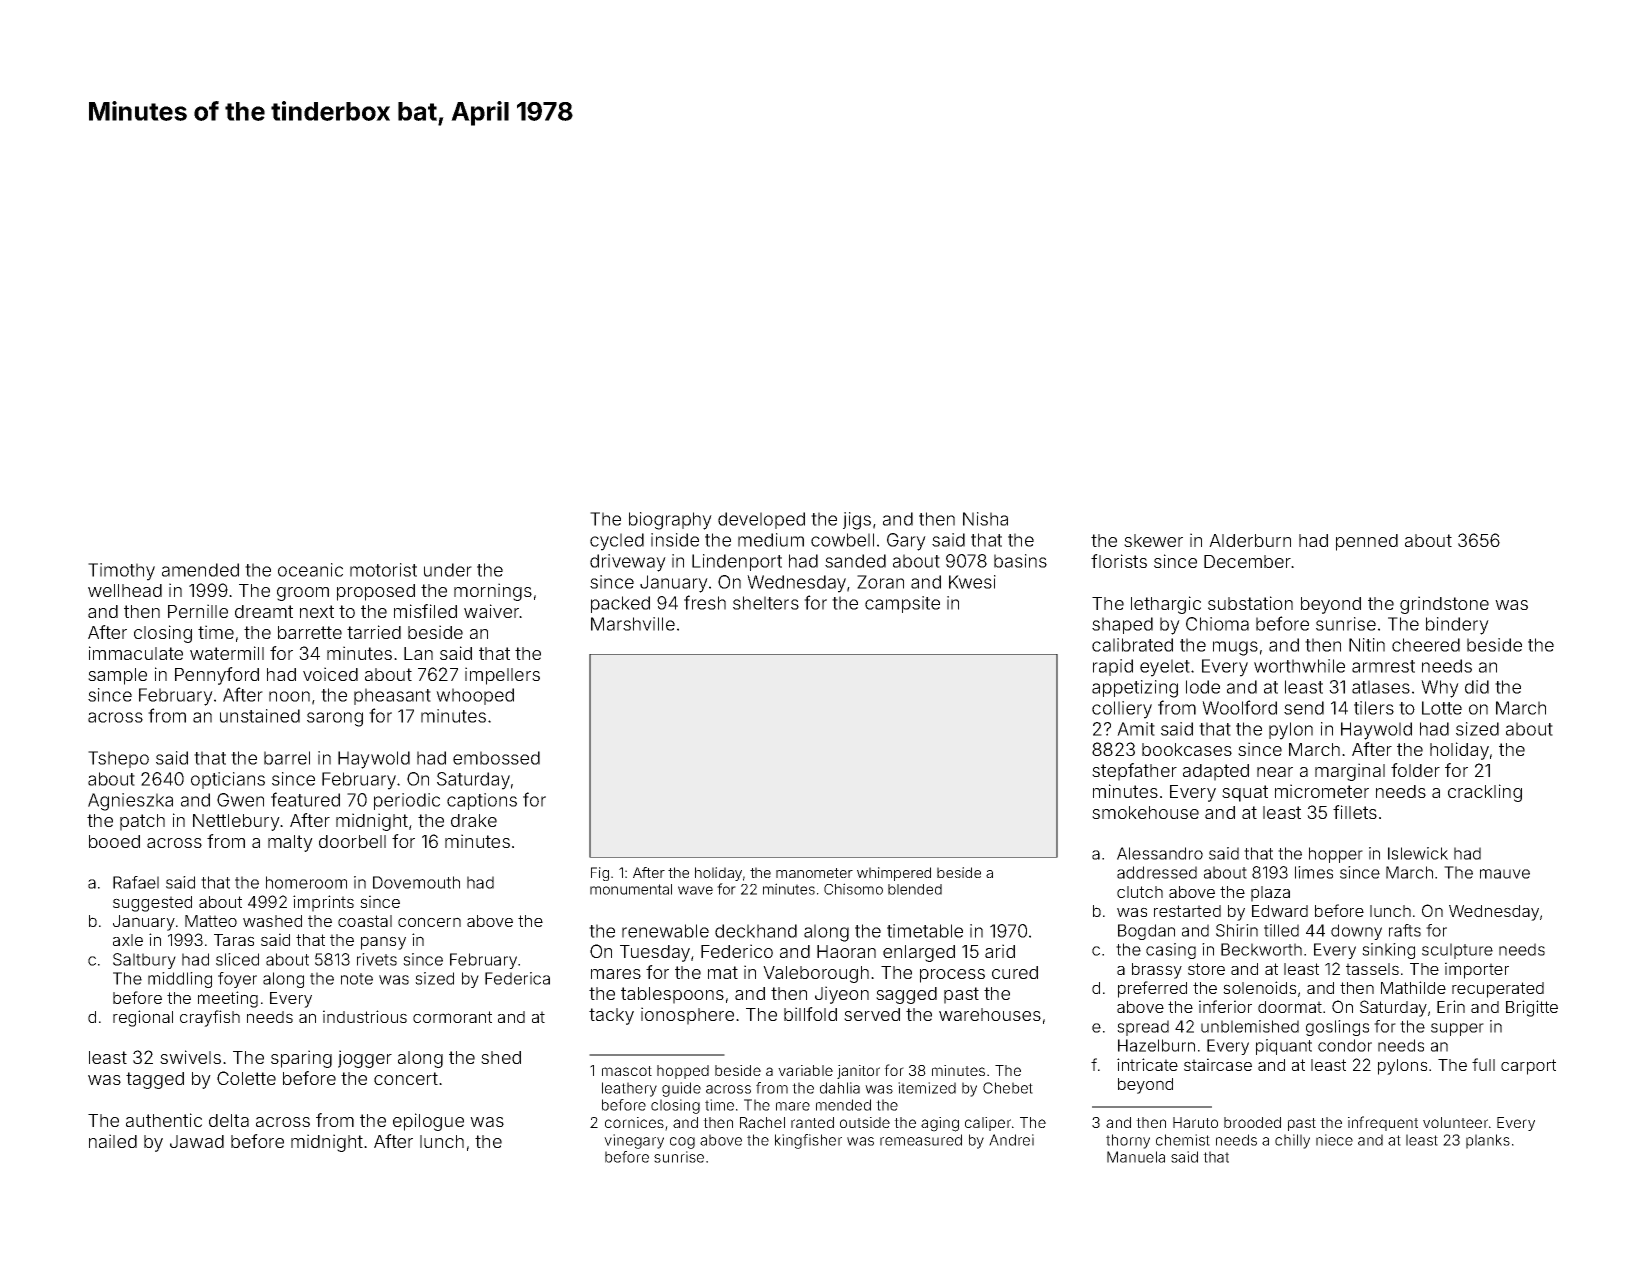 The height and width of the screenshot is (1272, 1647). I want to click on Kwesi, so click(972, 582).
